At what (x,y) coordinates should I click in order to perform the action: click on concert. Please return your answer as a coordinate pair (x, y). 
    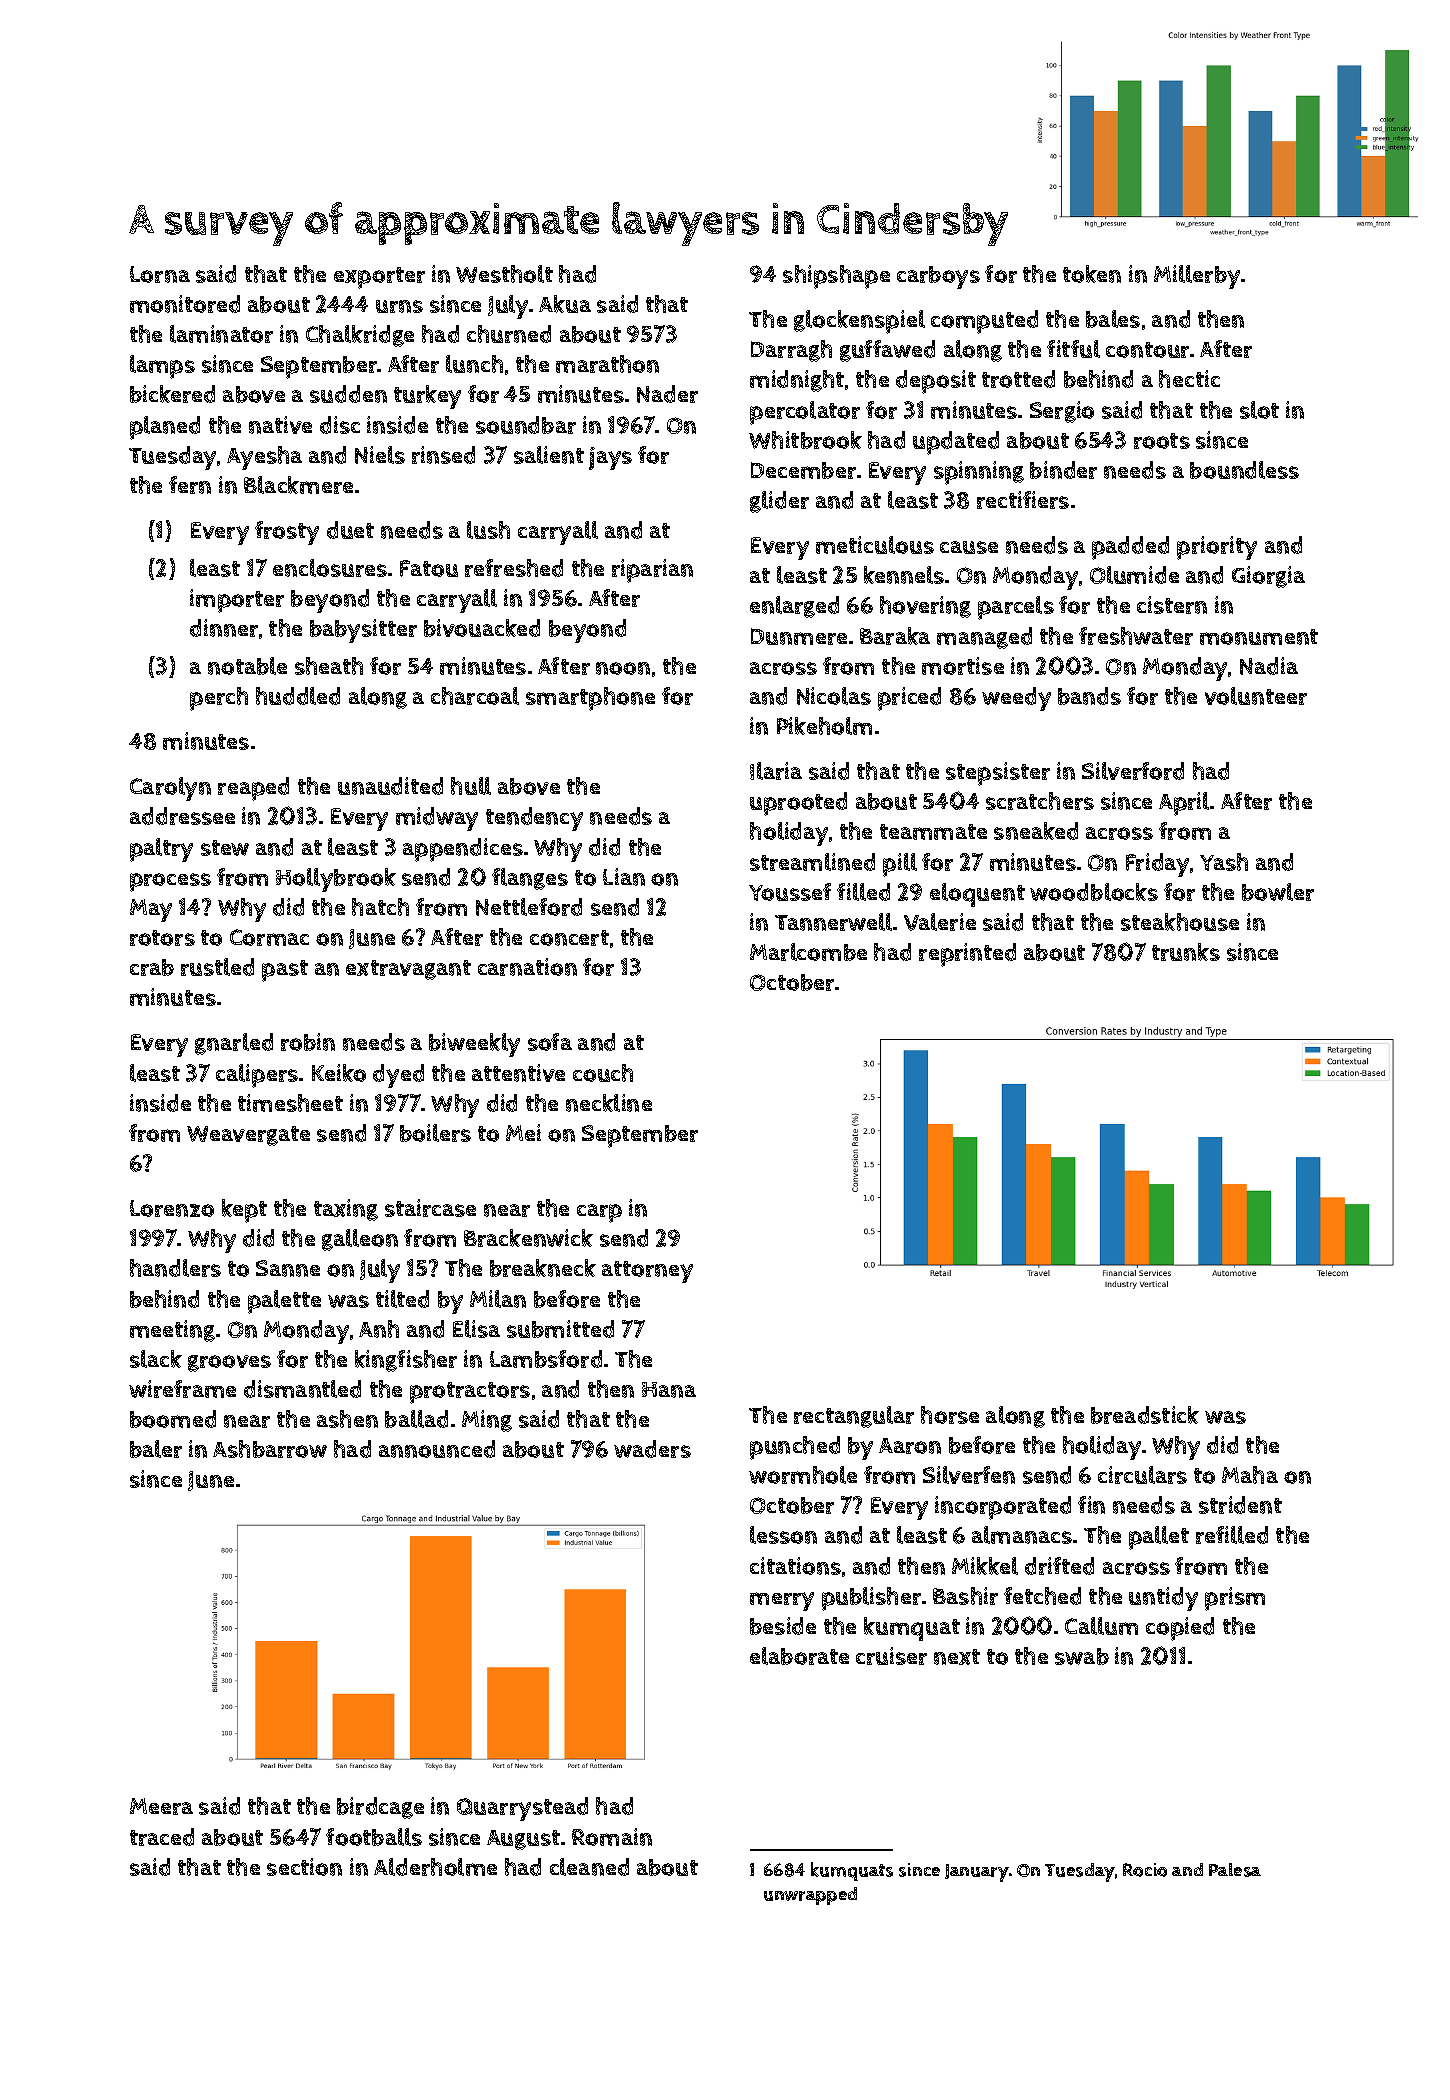
    Looking at the image, I should click on (569, 938).
